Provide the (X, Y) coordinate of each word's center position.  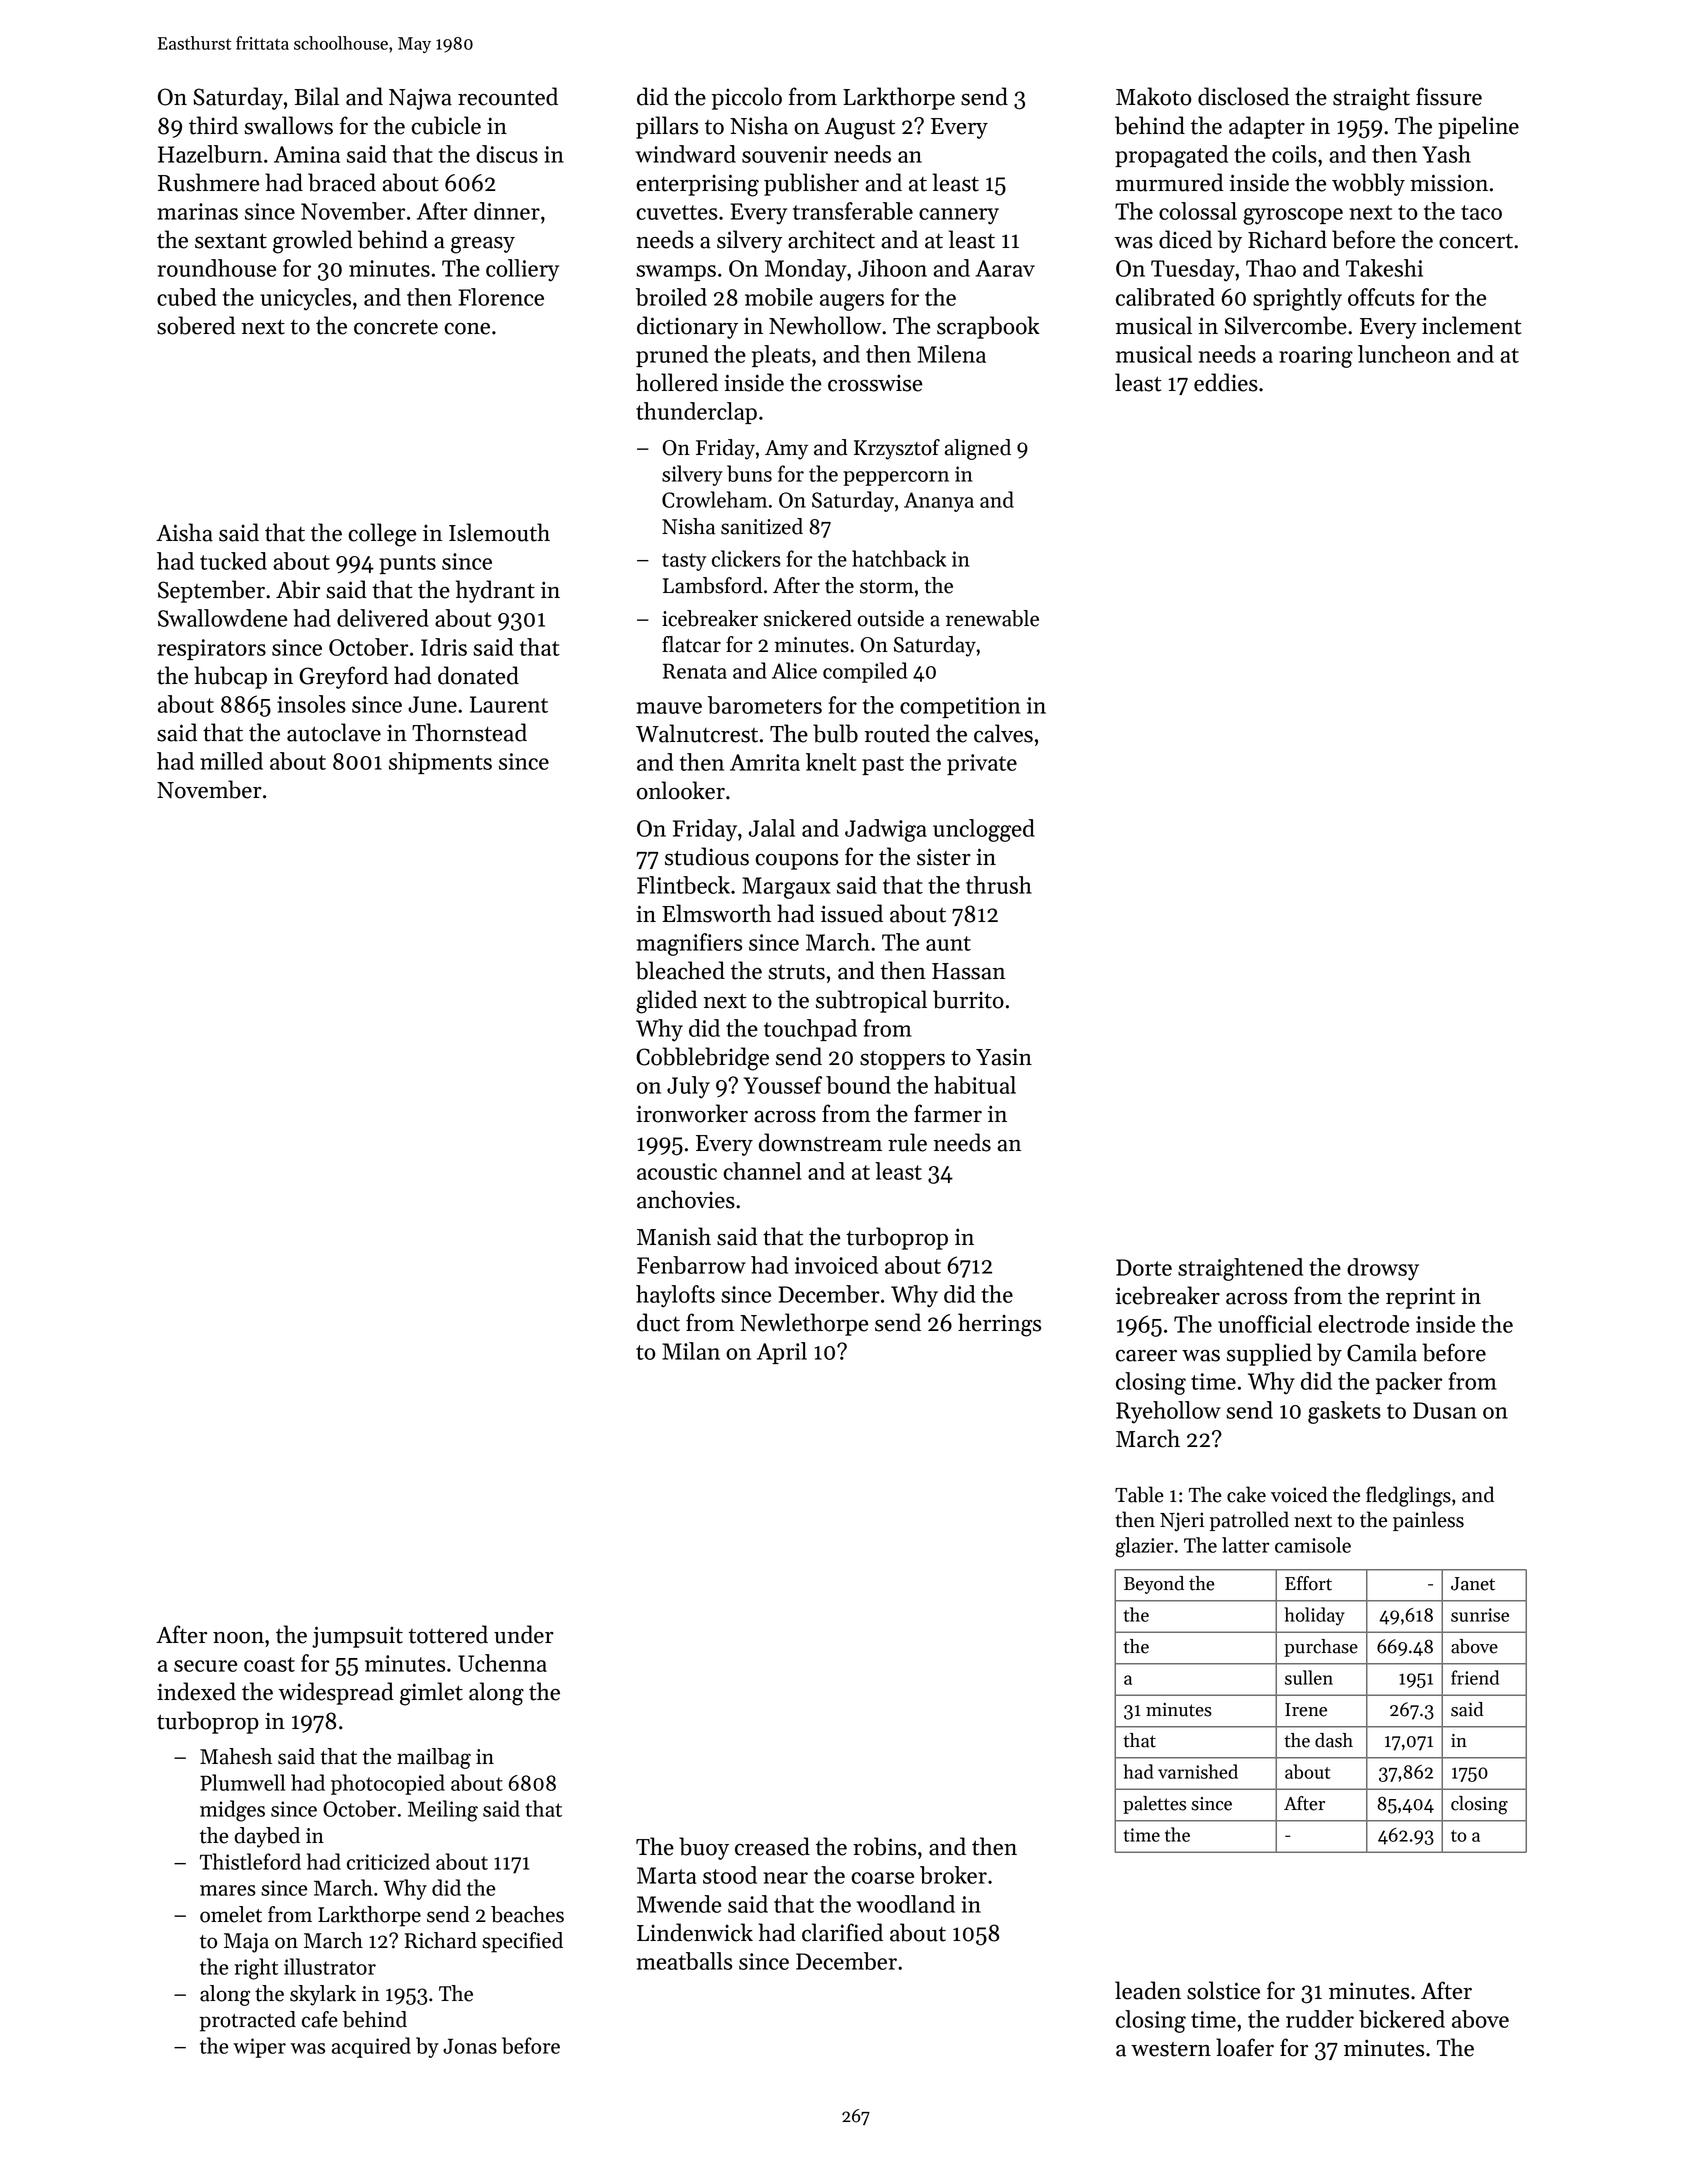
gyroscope (1293, 216)
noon (238, 1638)
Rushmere (208, 182)
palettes (1154, 1805)
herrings (999, 1325)
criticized (388, 1861)
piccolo (746, 98)
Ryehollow (1168, 1412)
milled (231, 761)
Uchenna (502, 1663)
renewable (992, 618)
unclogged (984, 830)
